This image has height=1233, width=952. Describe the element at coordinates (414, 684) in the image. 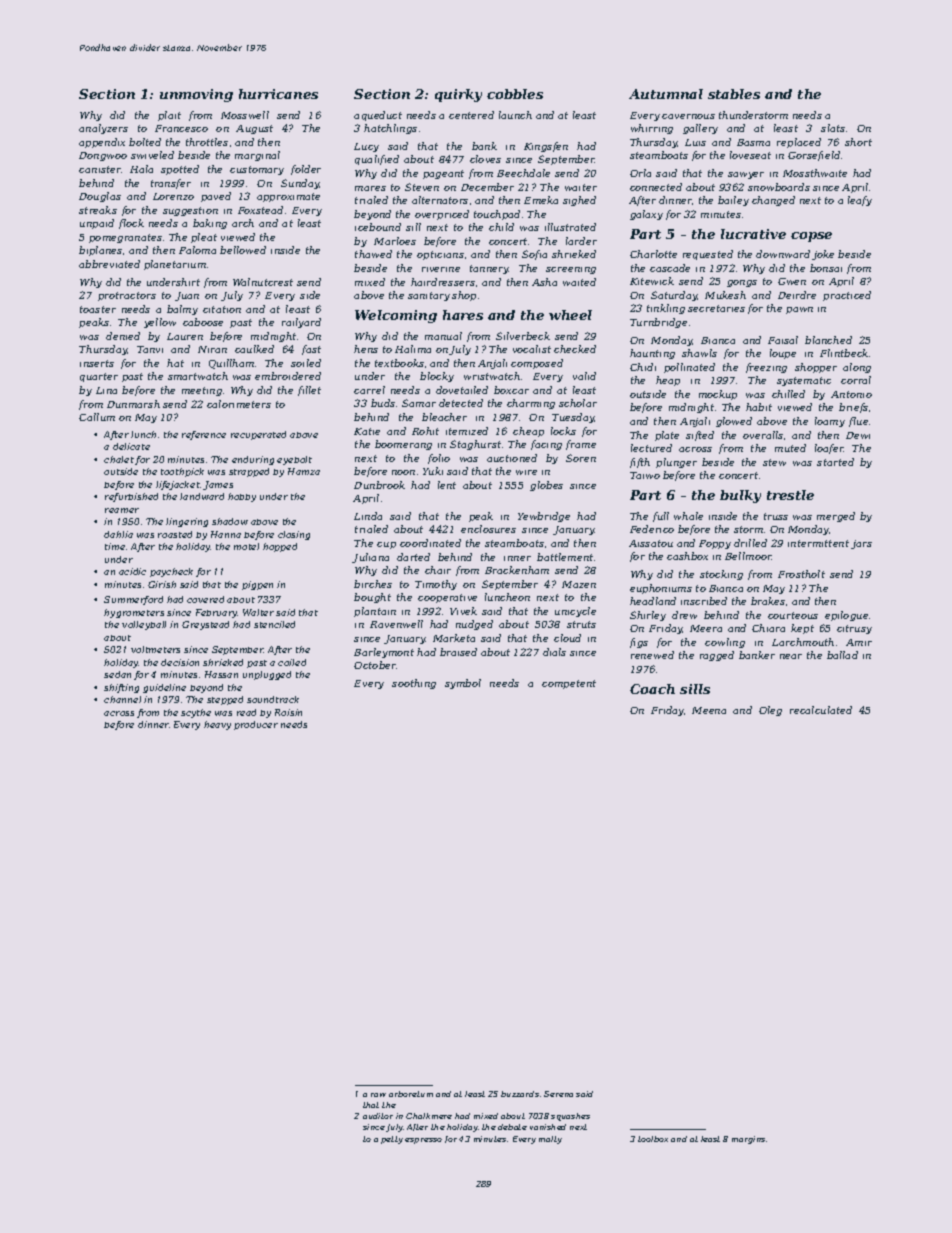

I see `soothing` at that location.
